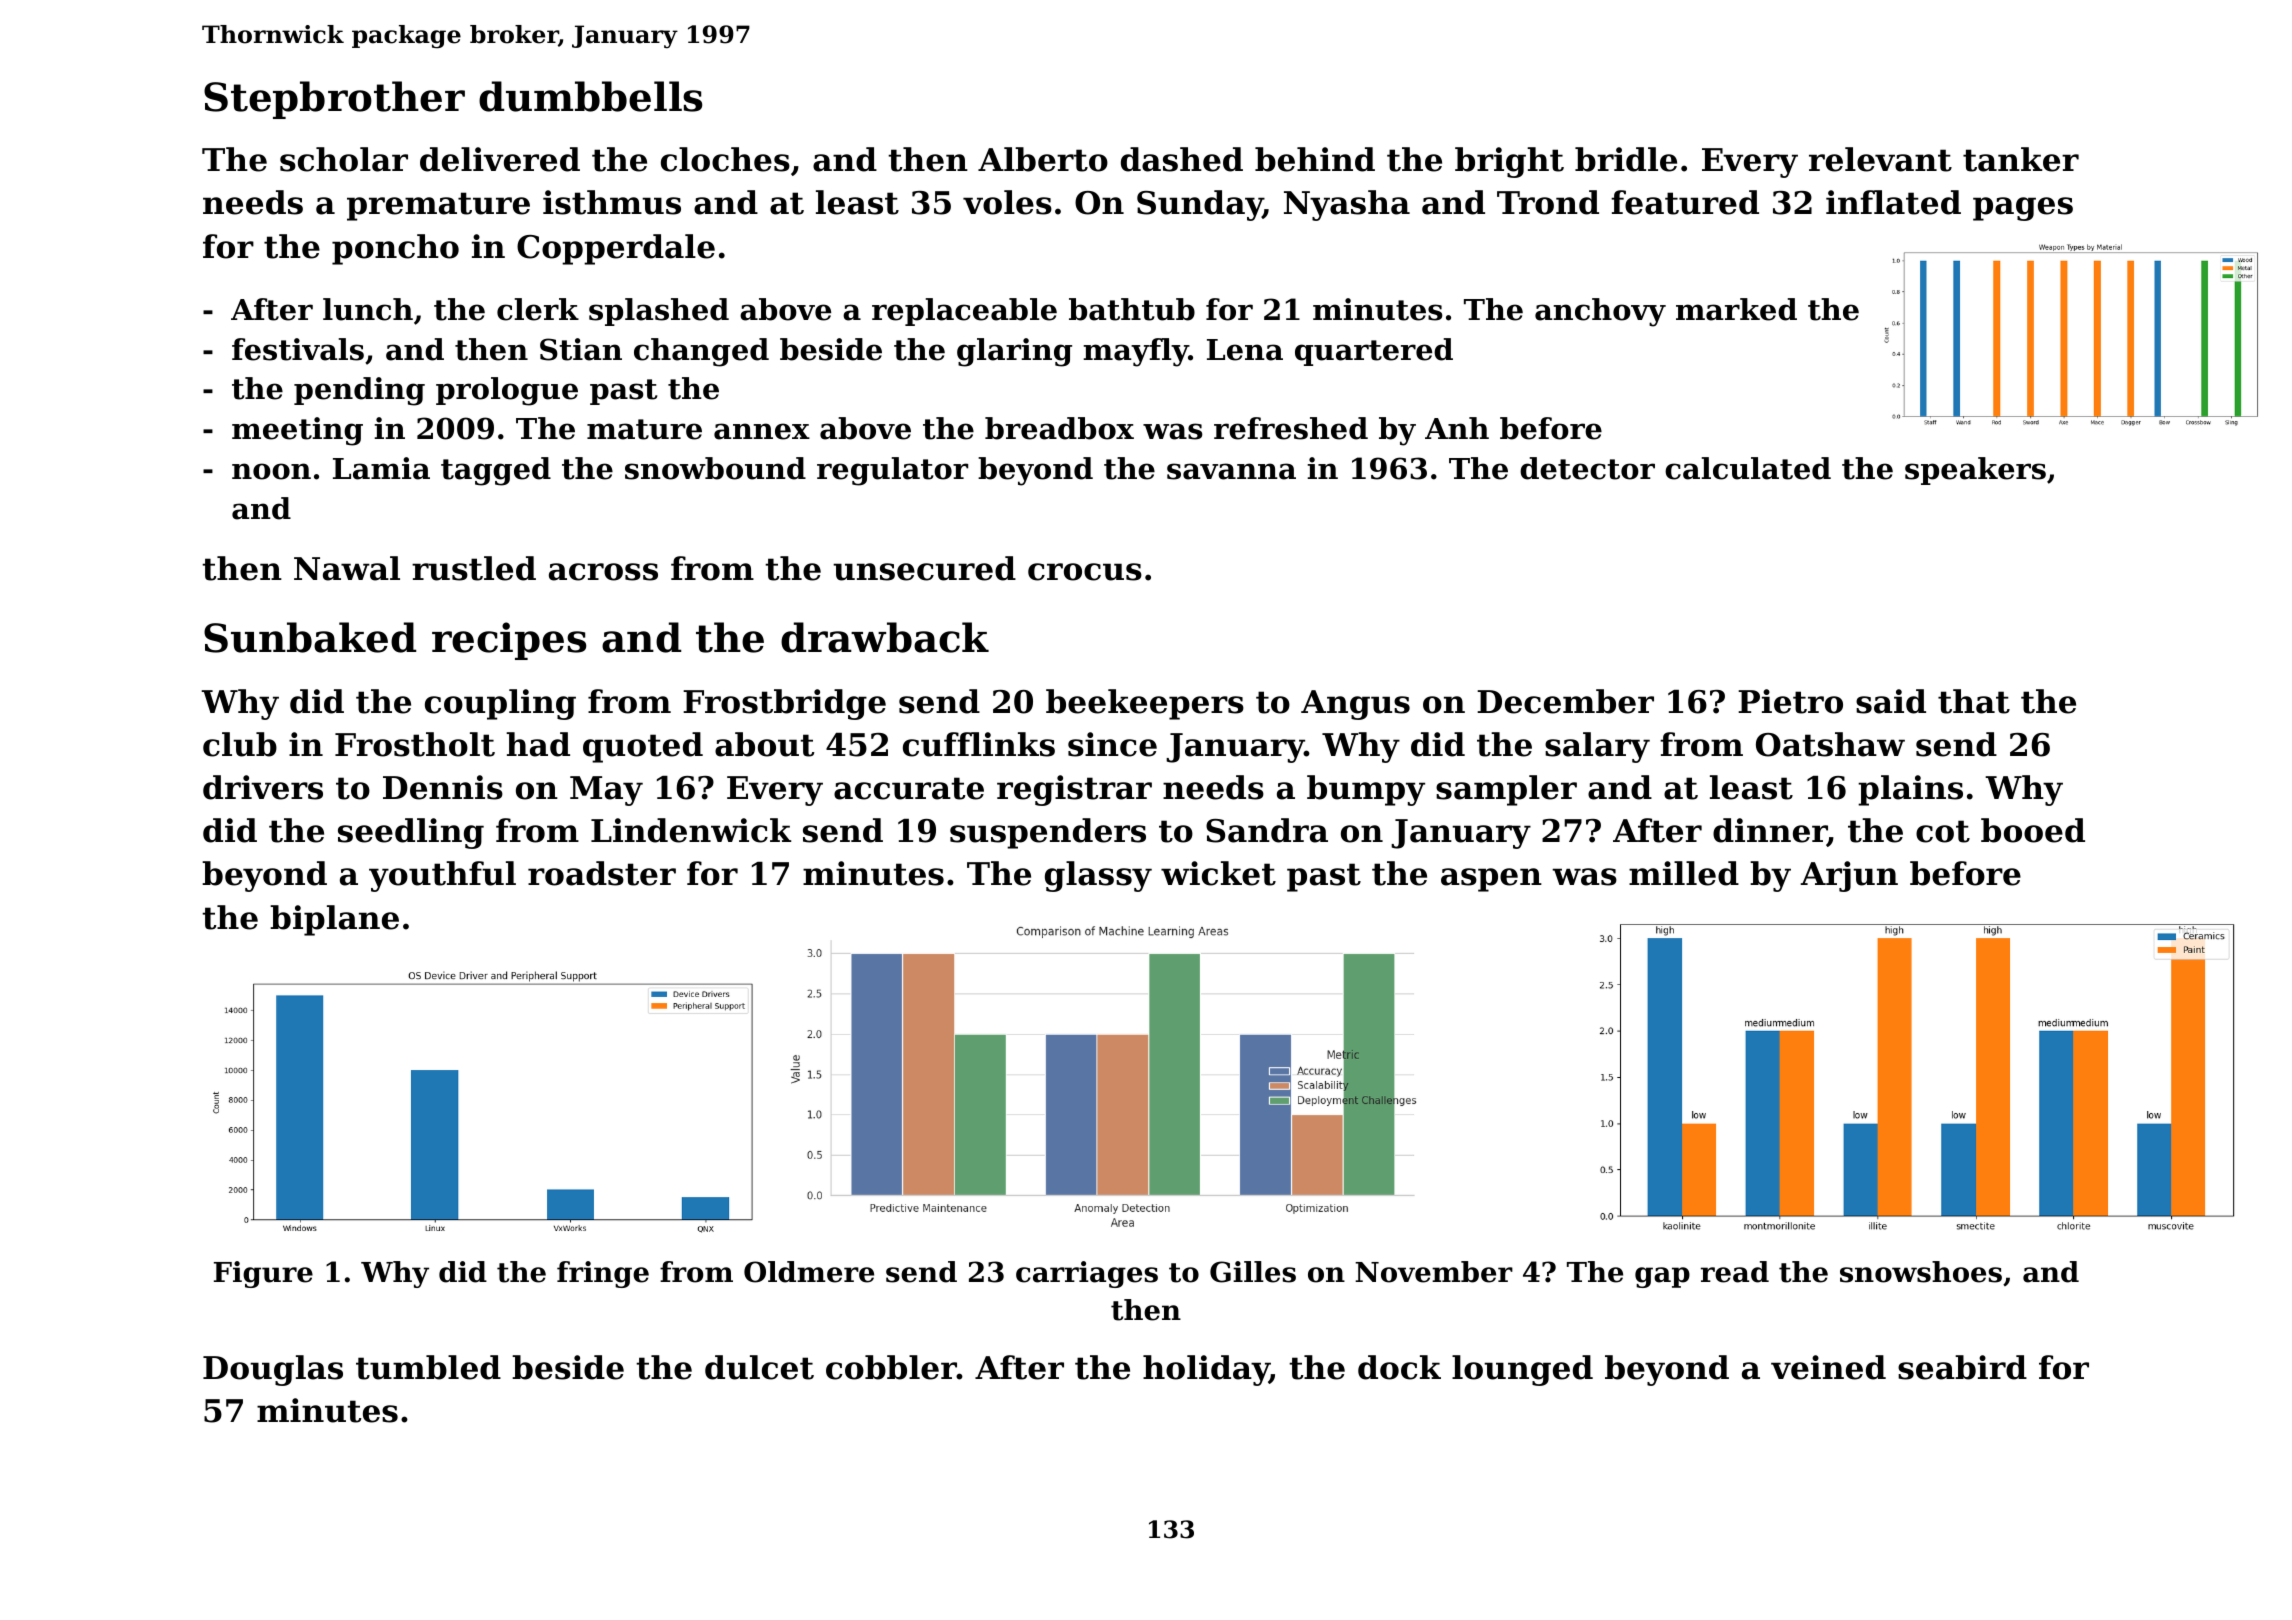 The height and width of the screenshot is (1620, 2292). Describe the element at coordinates (1374, 352) in the screenshot. I see `quartered` at that location.
